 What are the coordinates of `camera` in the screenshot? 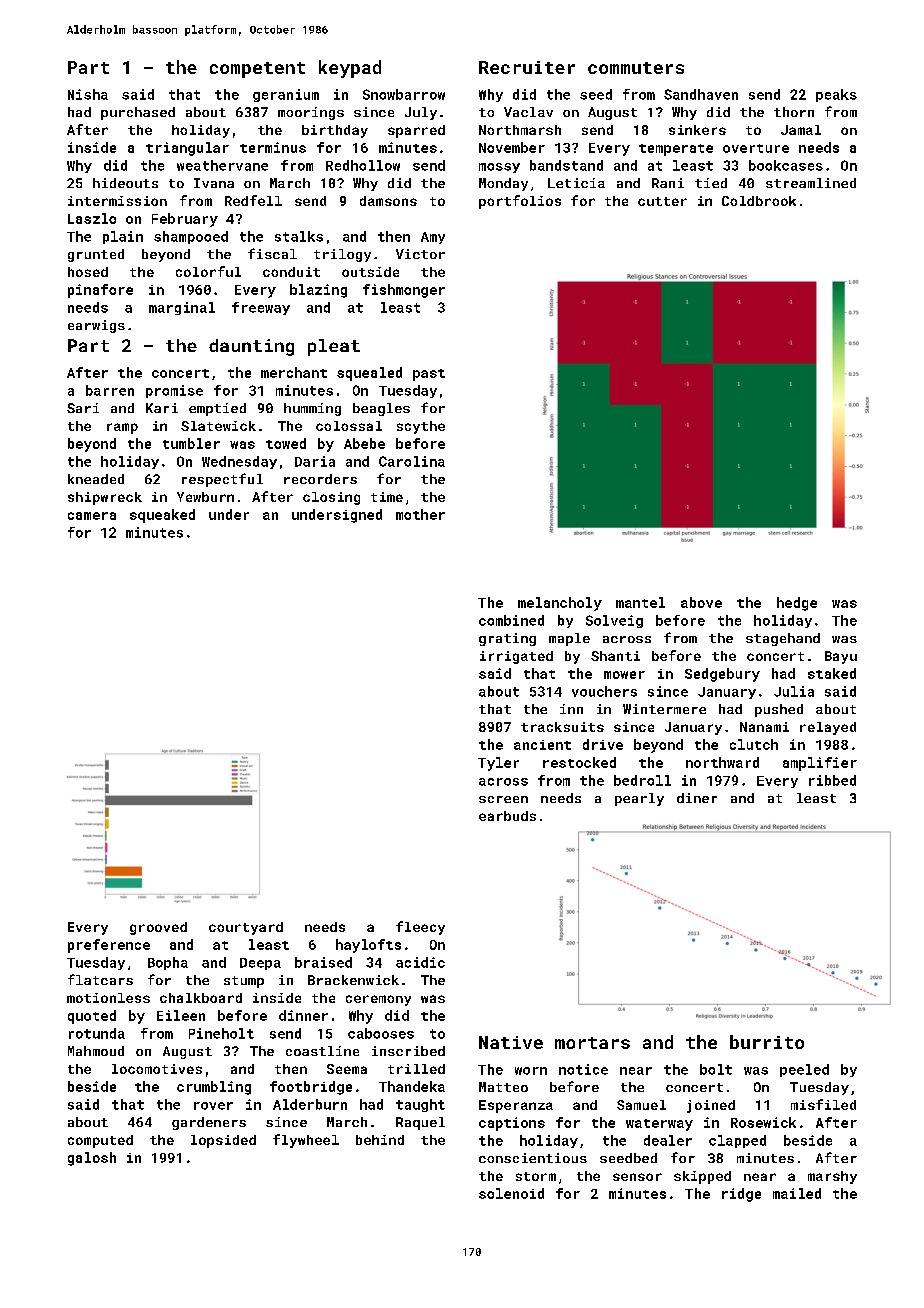 It's located at (92, 516).
